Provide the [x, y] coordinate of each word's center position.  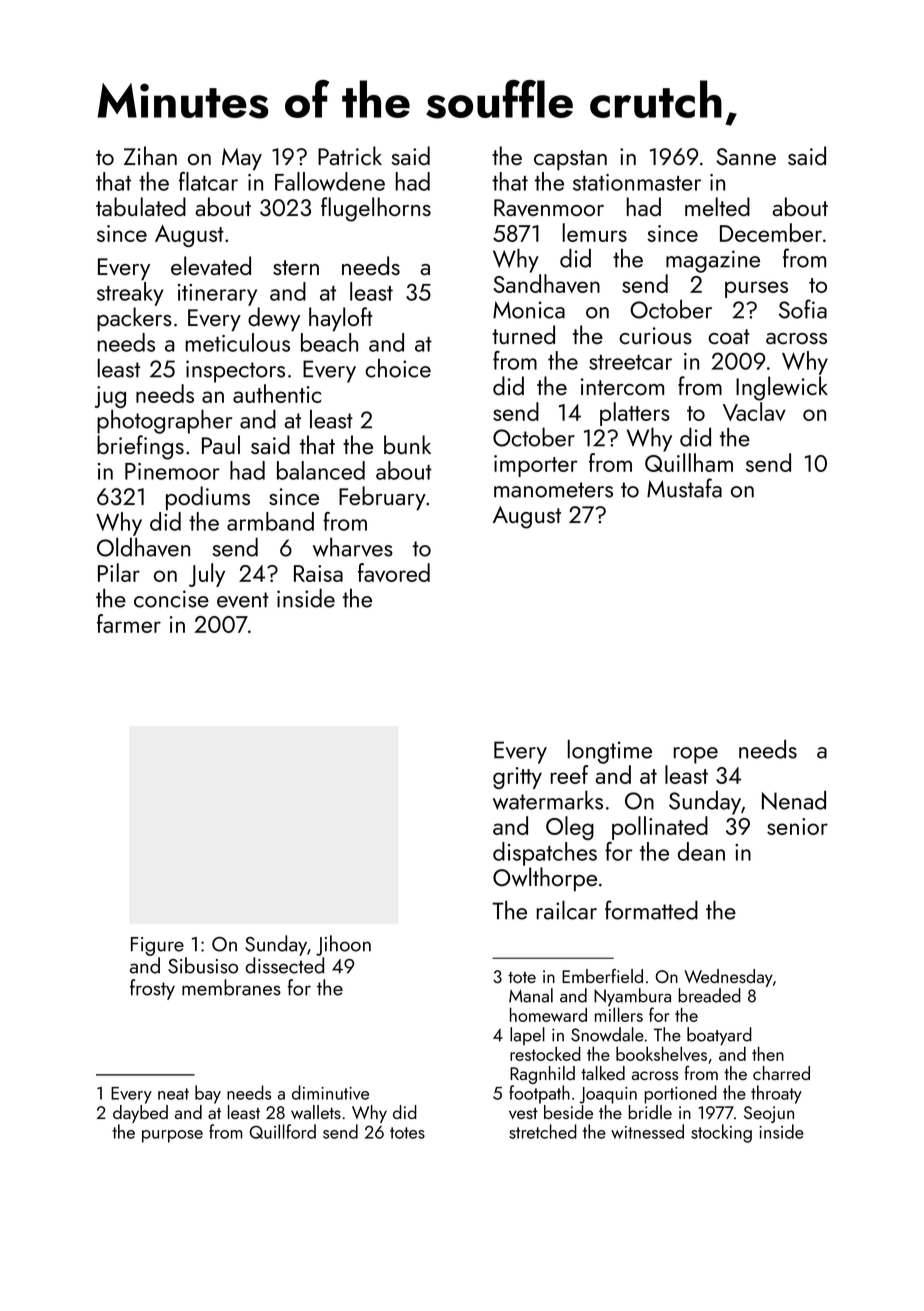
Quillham [689, 462]
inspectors [235, 371]
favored [394, 572]
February [382, 498]
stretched [543, 1131]
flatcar [208, 181]
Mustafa [684, 488]
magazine [713, 261]
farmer [129, 623]
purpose [172, 1136]
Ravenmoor [549, 207]
